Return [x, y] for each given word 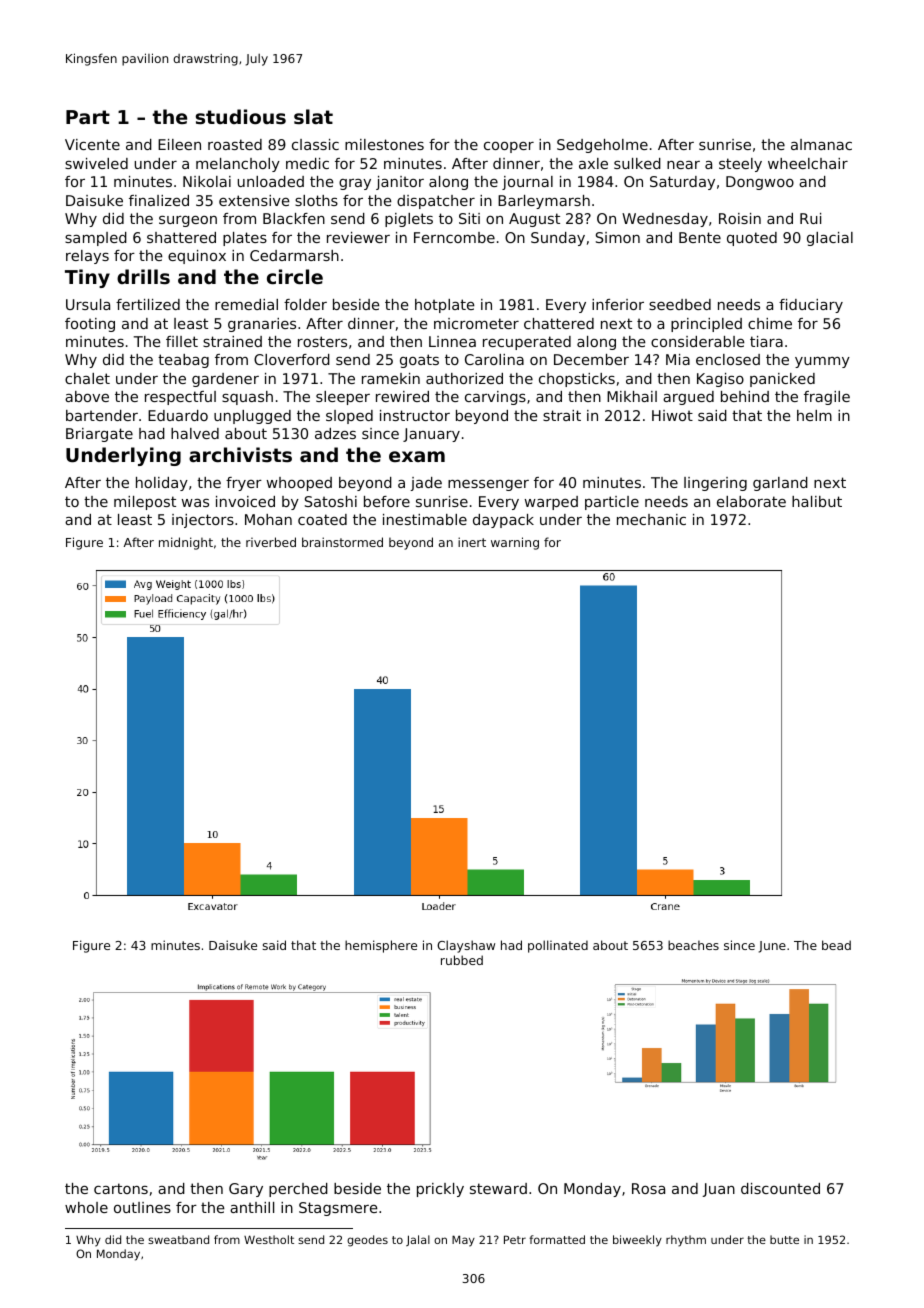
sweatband [178, 1239]
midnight [186, 543]
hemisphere [381, 946]
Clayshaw [466, 946]
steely [740, 165]
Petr [515, 1239]
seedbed [680, 304]
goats [419, 361]
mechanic [651, 519]
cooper [509, 147]
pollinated [558, 946]
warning [515, 543]
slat [313, 116]
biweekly [637, 1241]
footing [90, 325]
